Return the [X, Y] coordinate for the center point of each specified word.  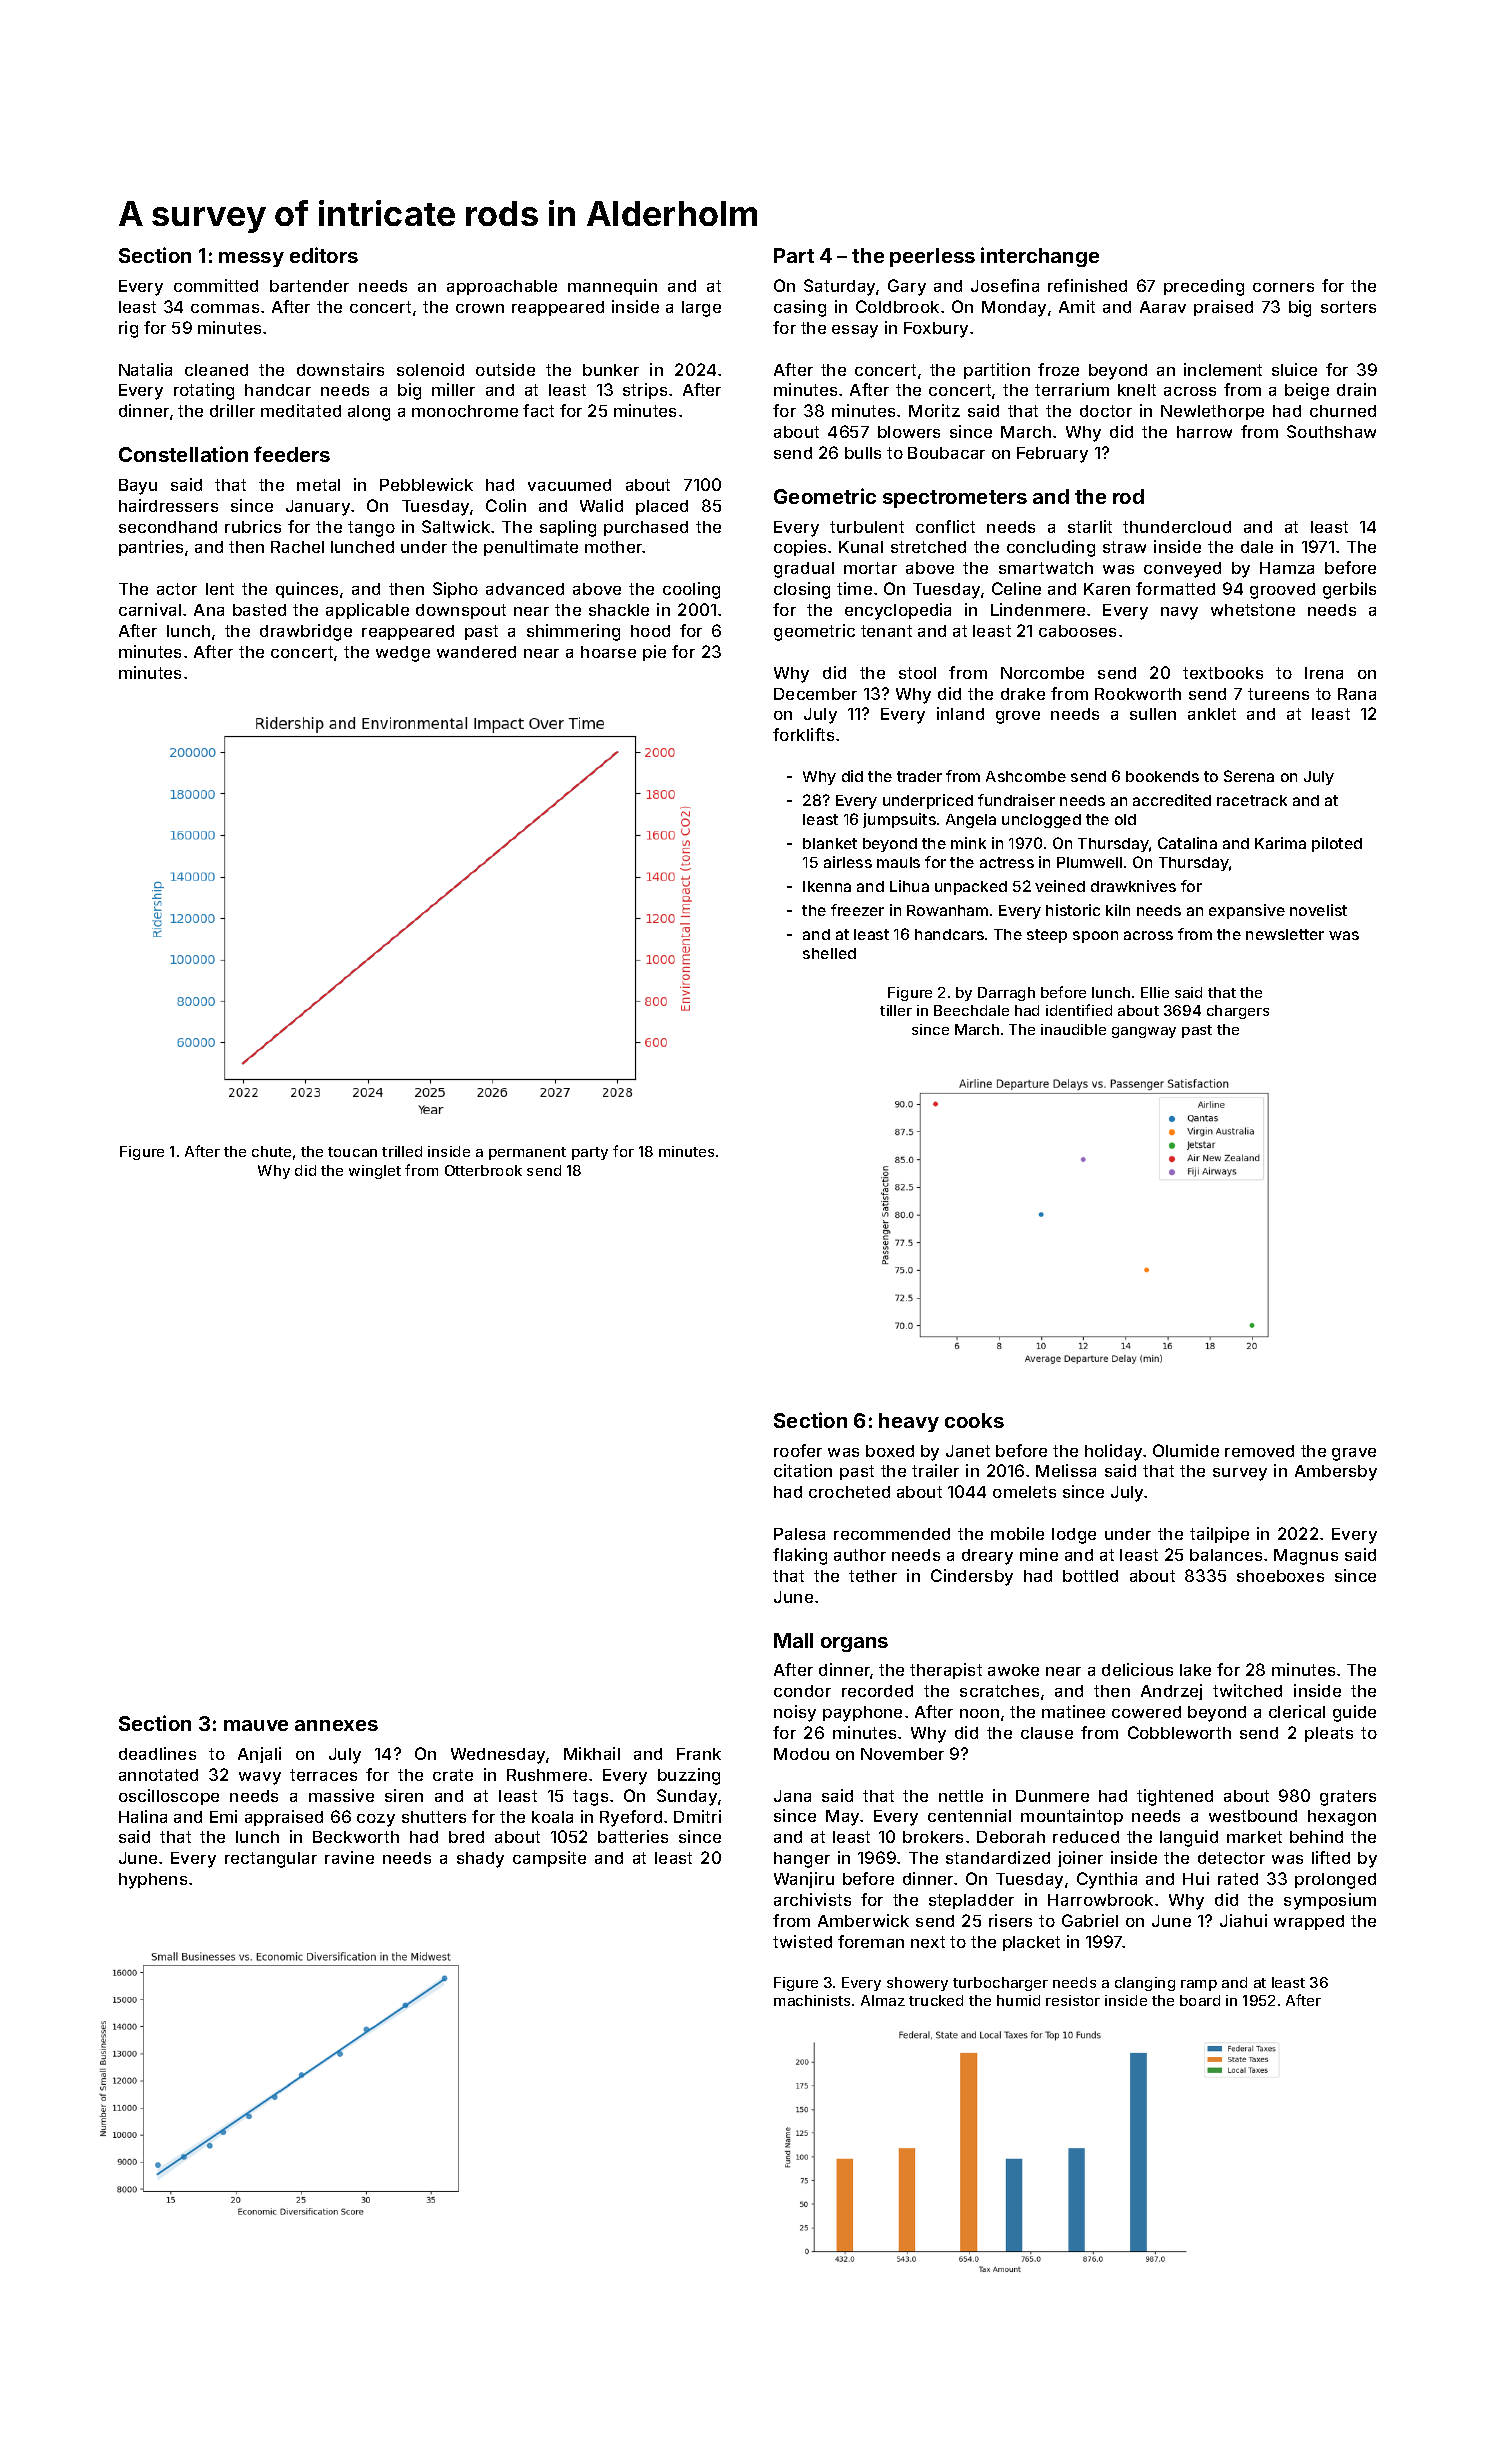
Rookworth [1138, 694]
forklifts [803, 734]
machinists [812, 2000]
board [1200, 2000]
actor [177, 589]
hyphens [153, 1881]
